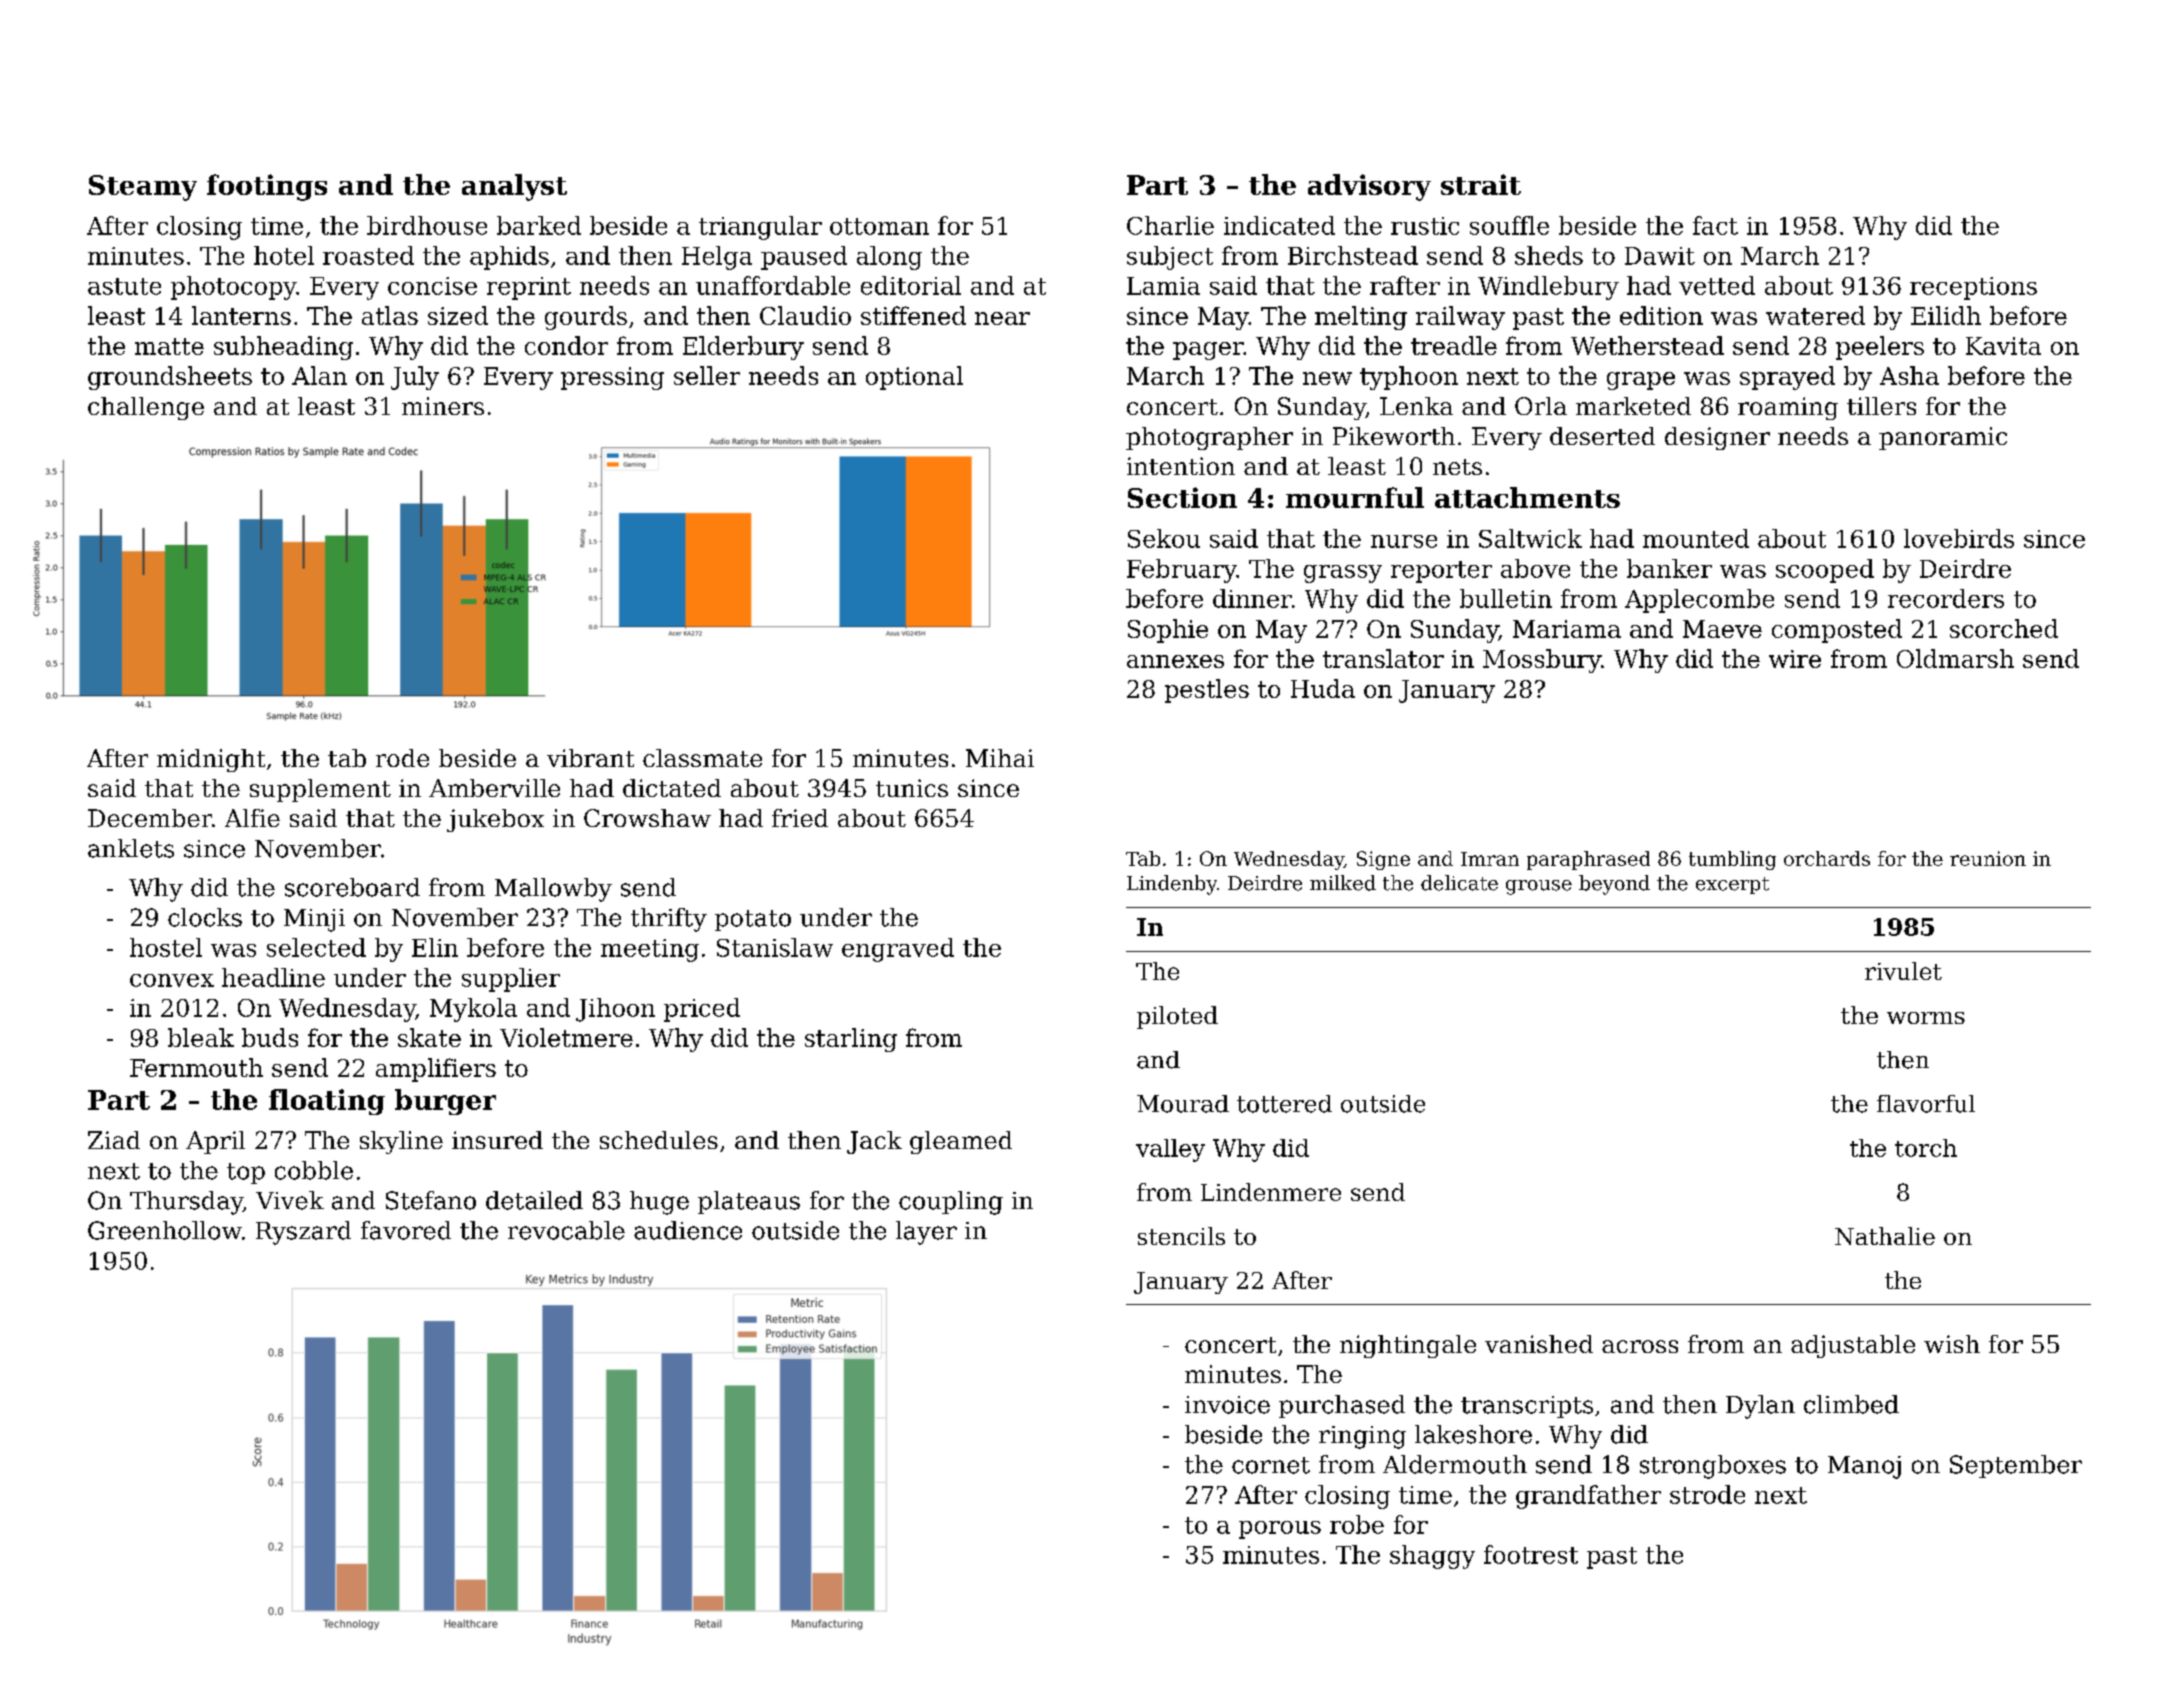 The height and width of the screenshot is (1683, 2178). I want to click on above, so click(1535, 568).
